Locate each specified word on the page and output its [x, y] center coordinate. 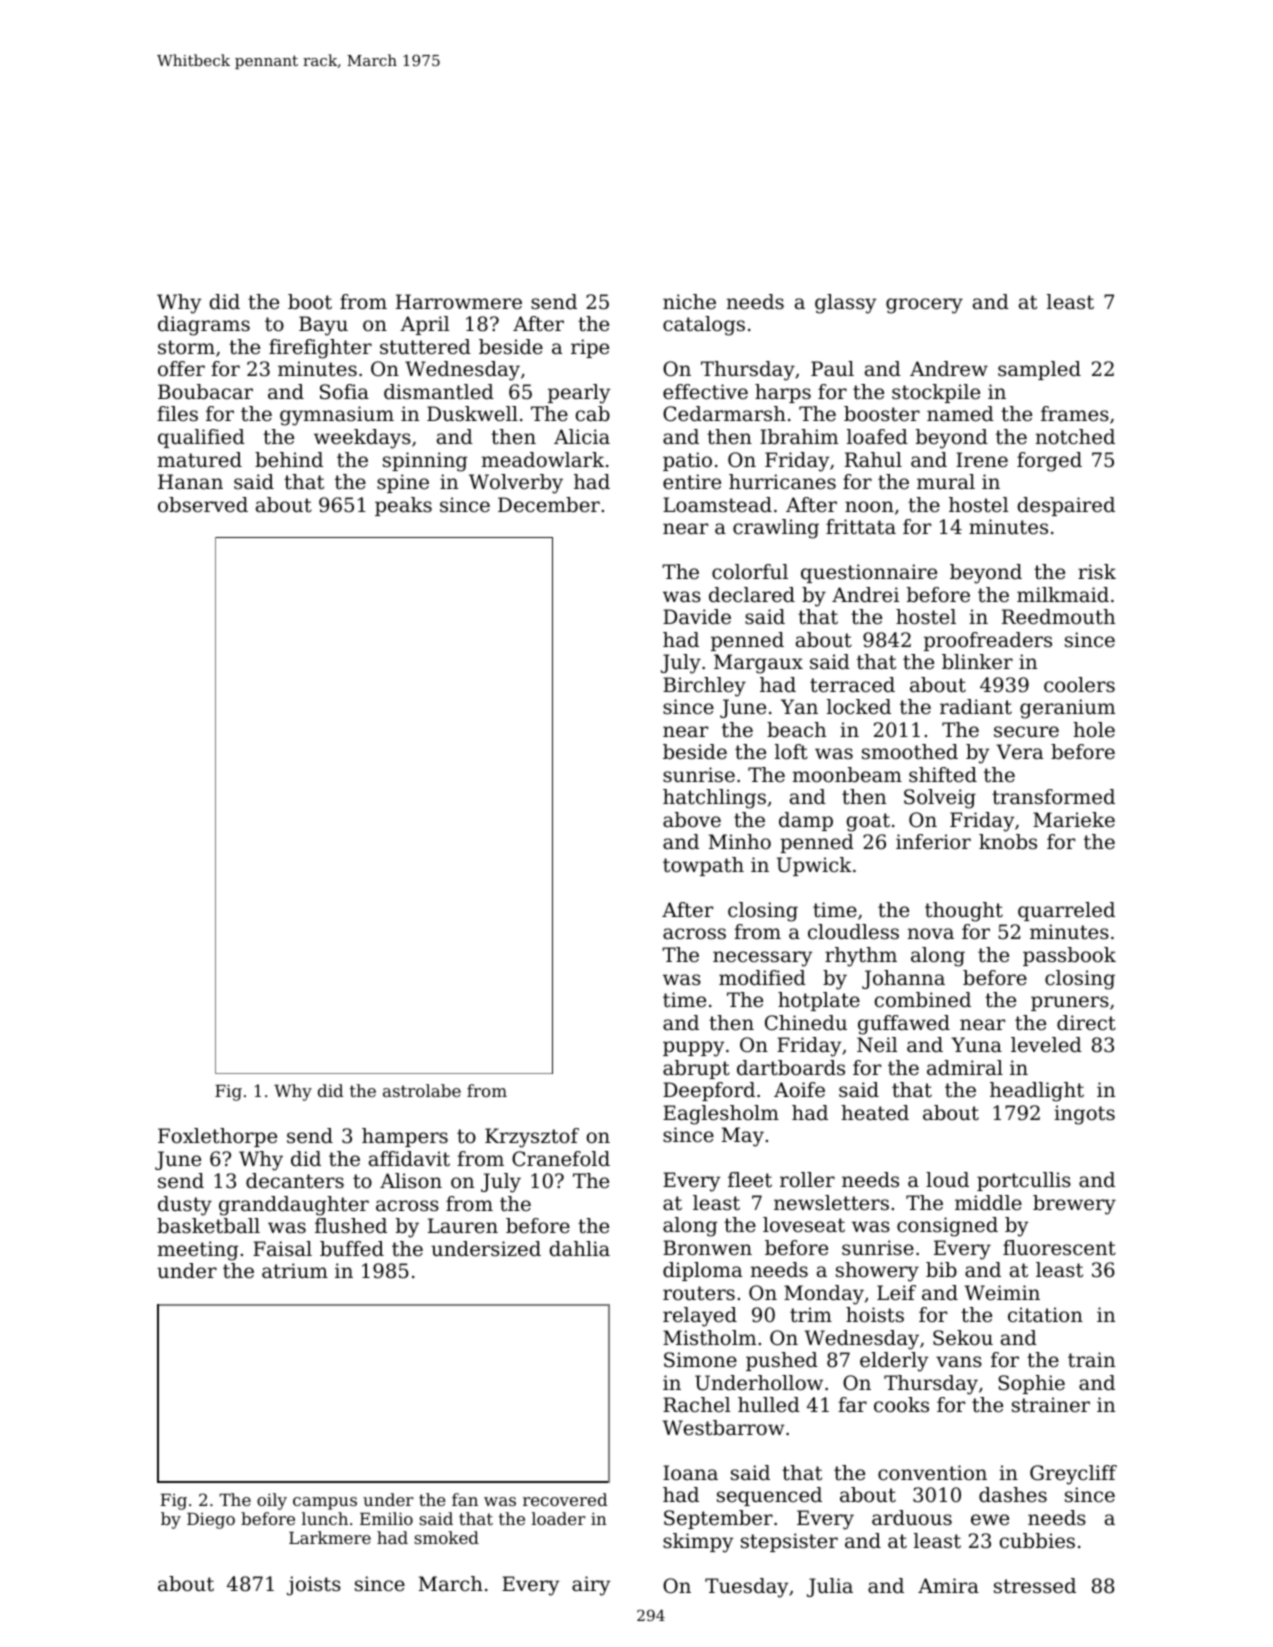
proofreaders [988, 641]
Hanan [190, 482]
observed [203, 505]
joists [314, 1586]
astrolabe [422, 1090]
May [743, 1137]
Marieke [1074, 820]
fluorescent [1059, 1248]
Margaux [758, 664]
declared [752, 595]
